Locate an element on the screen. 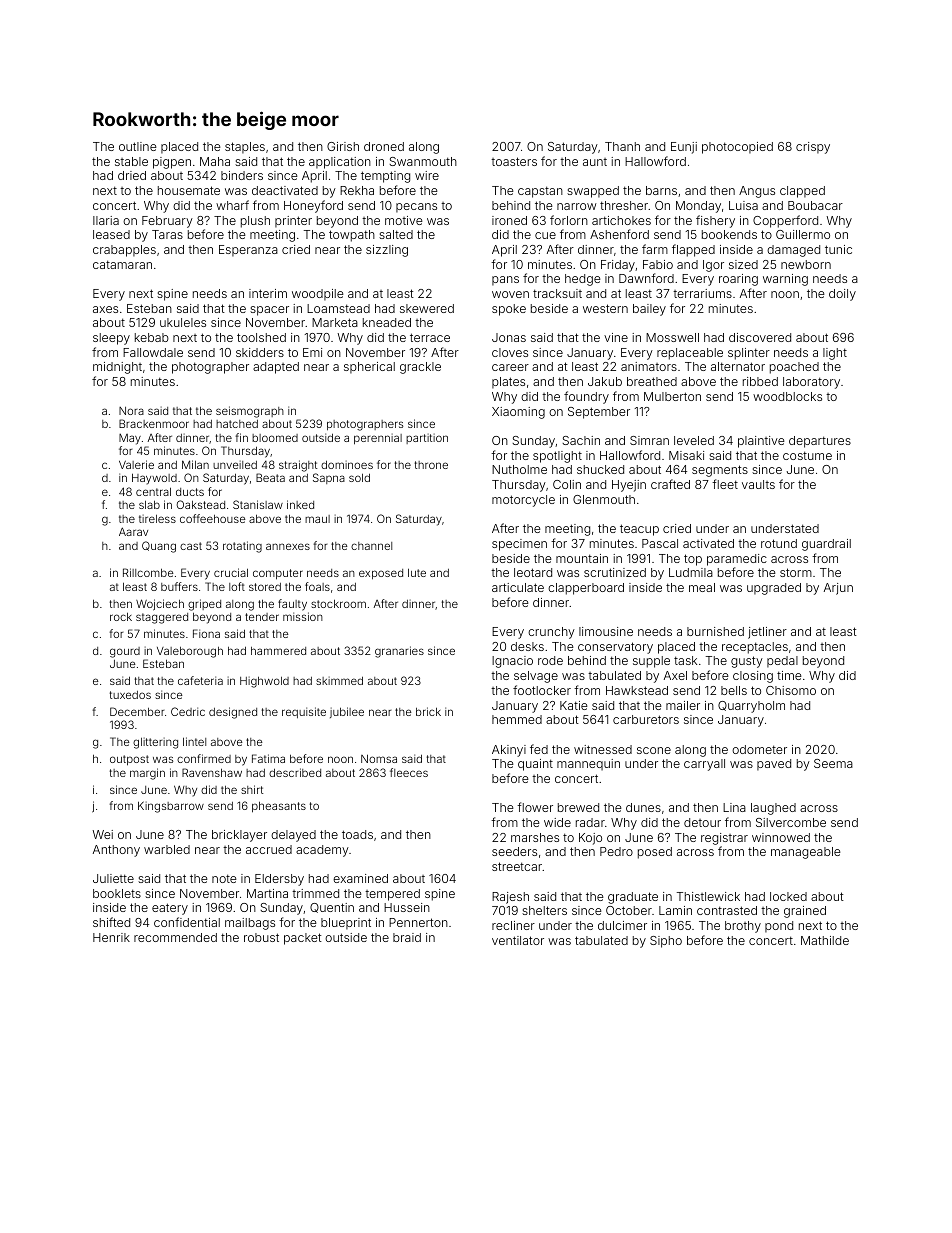 The height and width of the screenshot is (1233, 952). guardrail is located at coordinates (826, 545).
